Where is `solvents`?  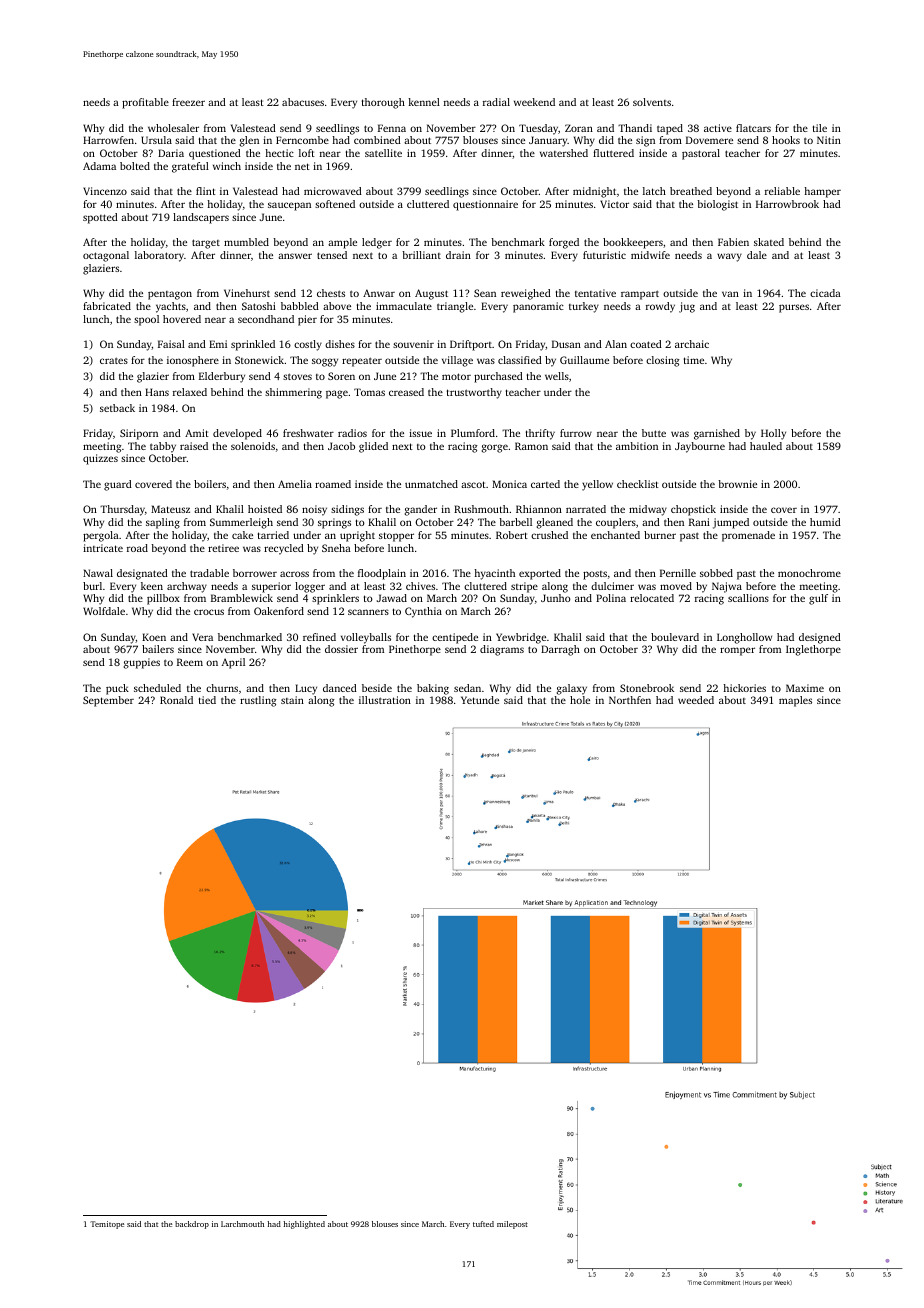
solvents is located at coordinates (652, 102).
